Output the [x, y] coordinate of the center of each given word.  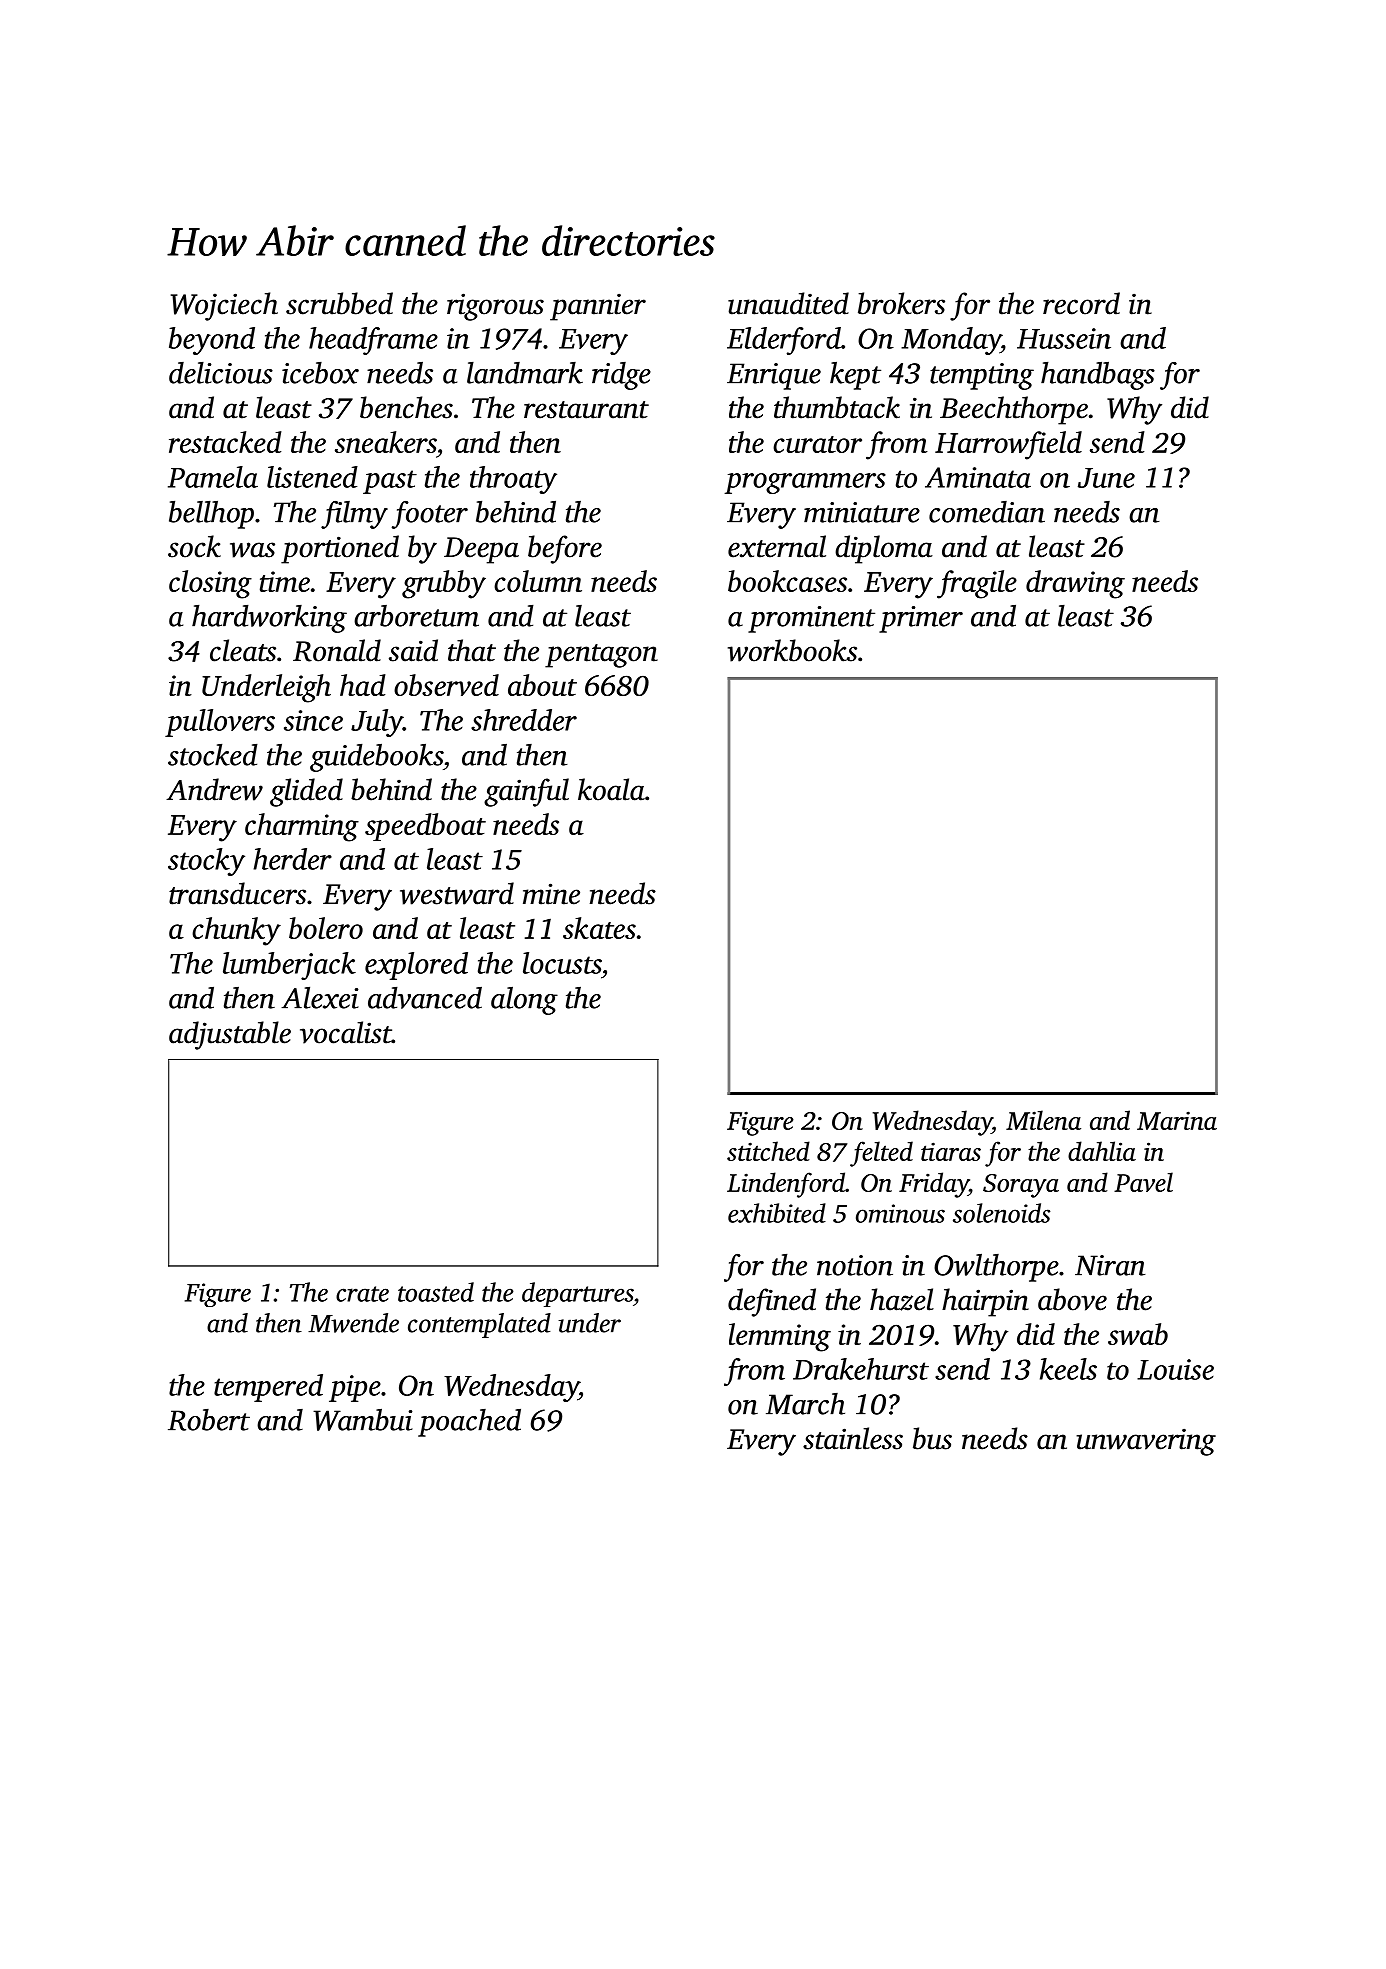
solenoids [1001, 1213]
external [777, 546]
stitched [768, 1151]
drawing [1075, 584]
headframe [373, 341]
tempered [268, 1388]
